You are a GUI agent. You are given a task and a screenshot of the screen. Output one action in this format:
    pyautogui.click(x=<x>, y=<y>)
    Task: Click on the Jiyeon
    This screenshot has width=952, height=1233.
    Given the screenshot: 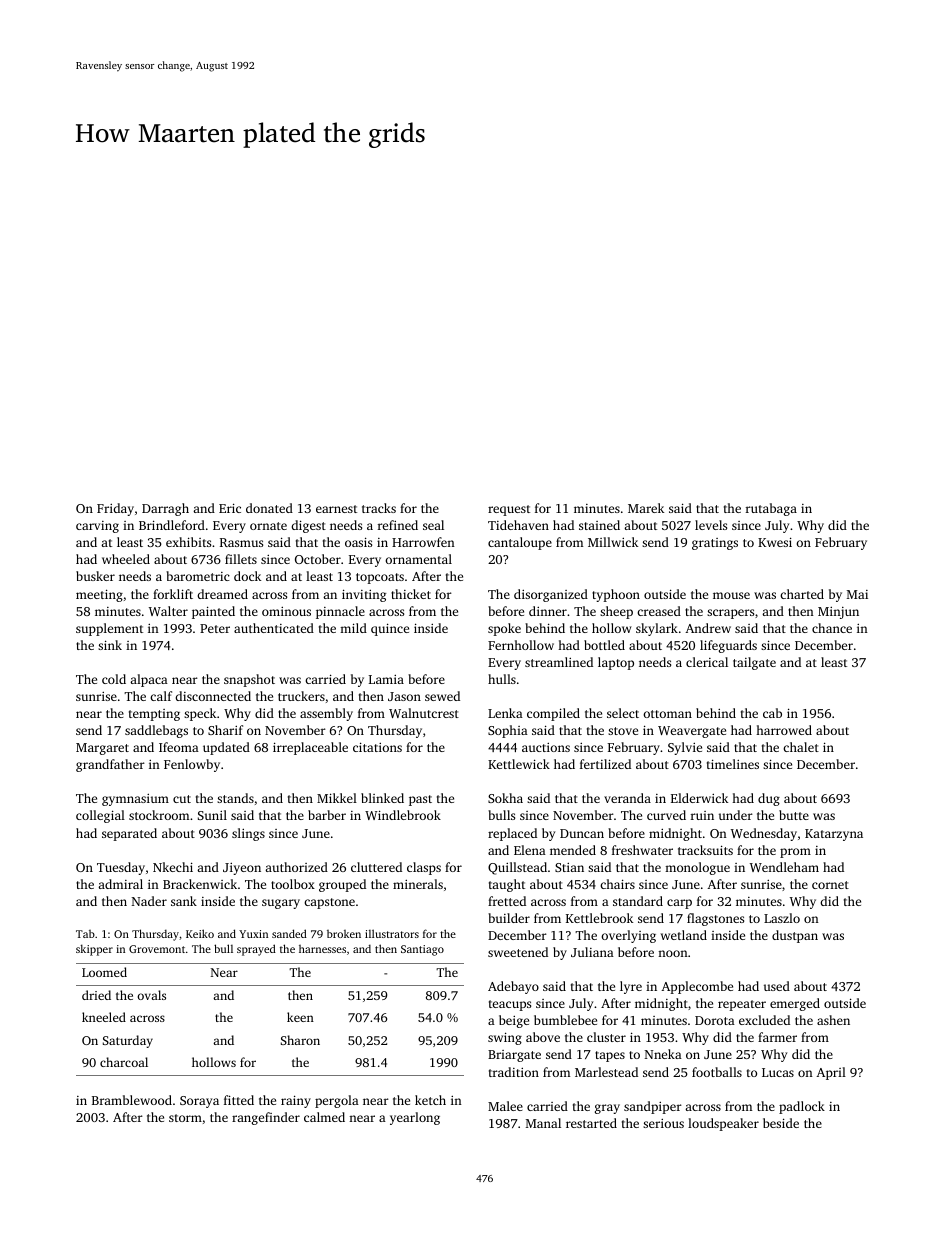 What is the action you would take?
    pyautogui.click(x=242, y=869)
